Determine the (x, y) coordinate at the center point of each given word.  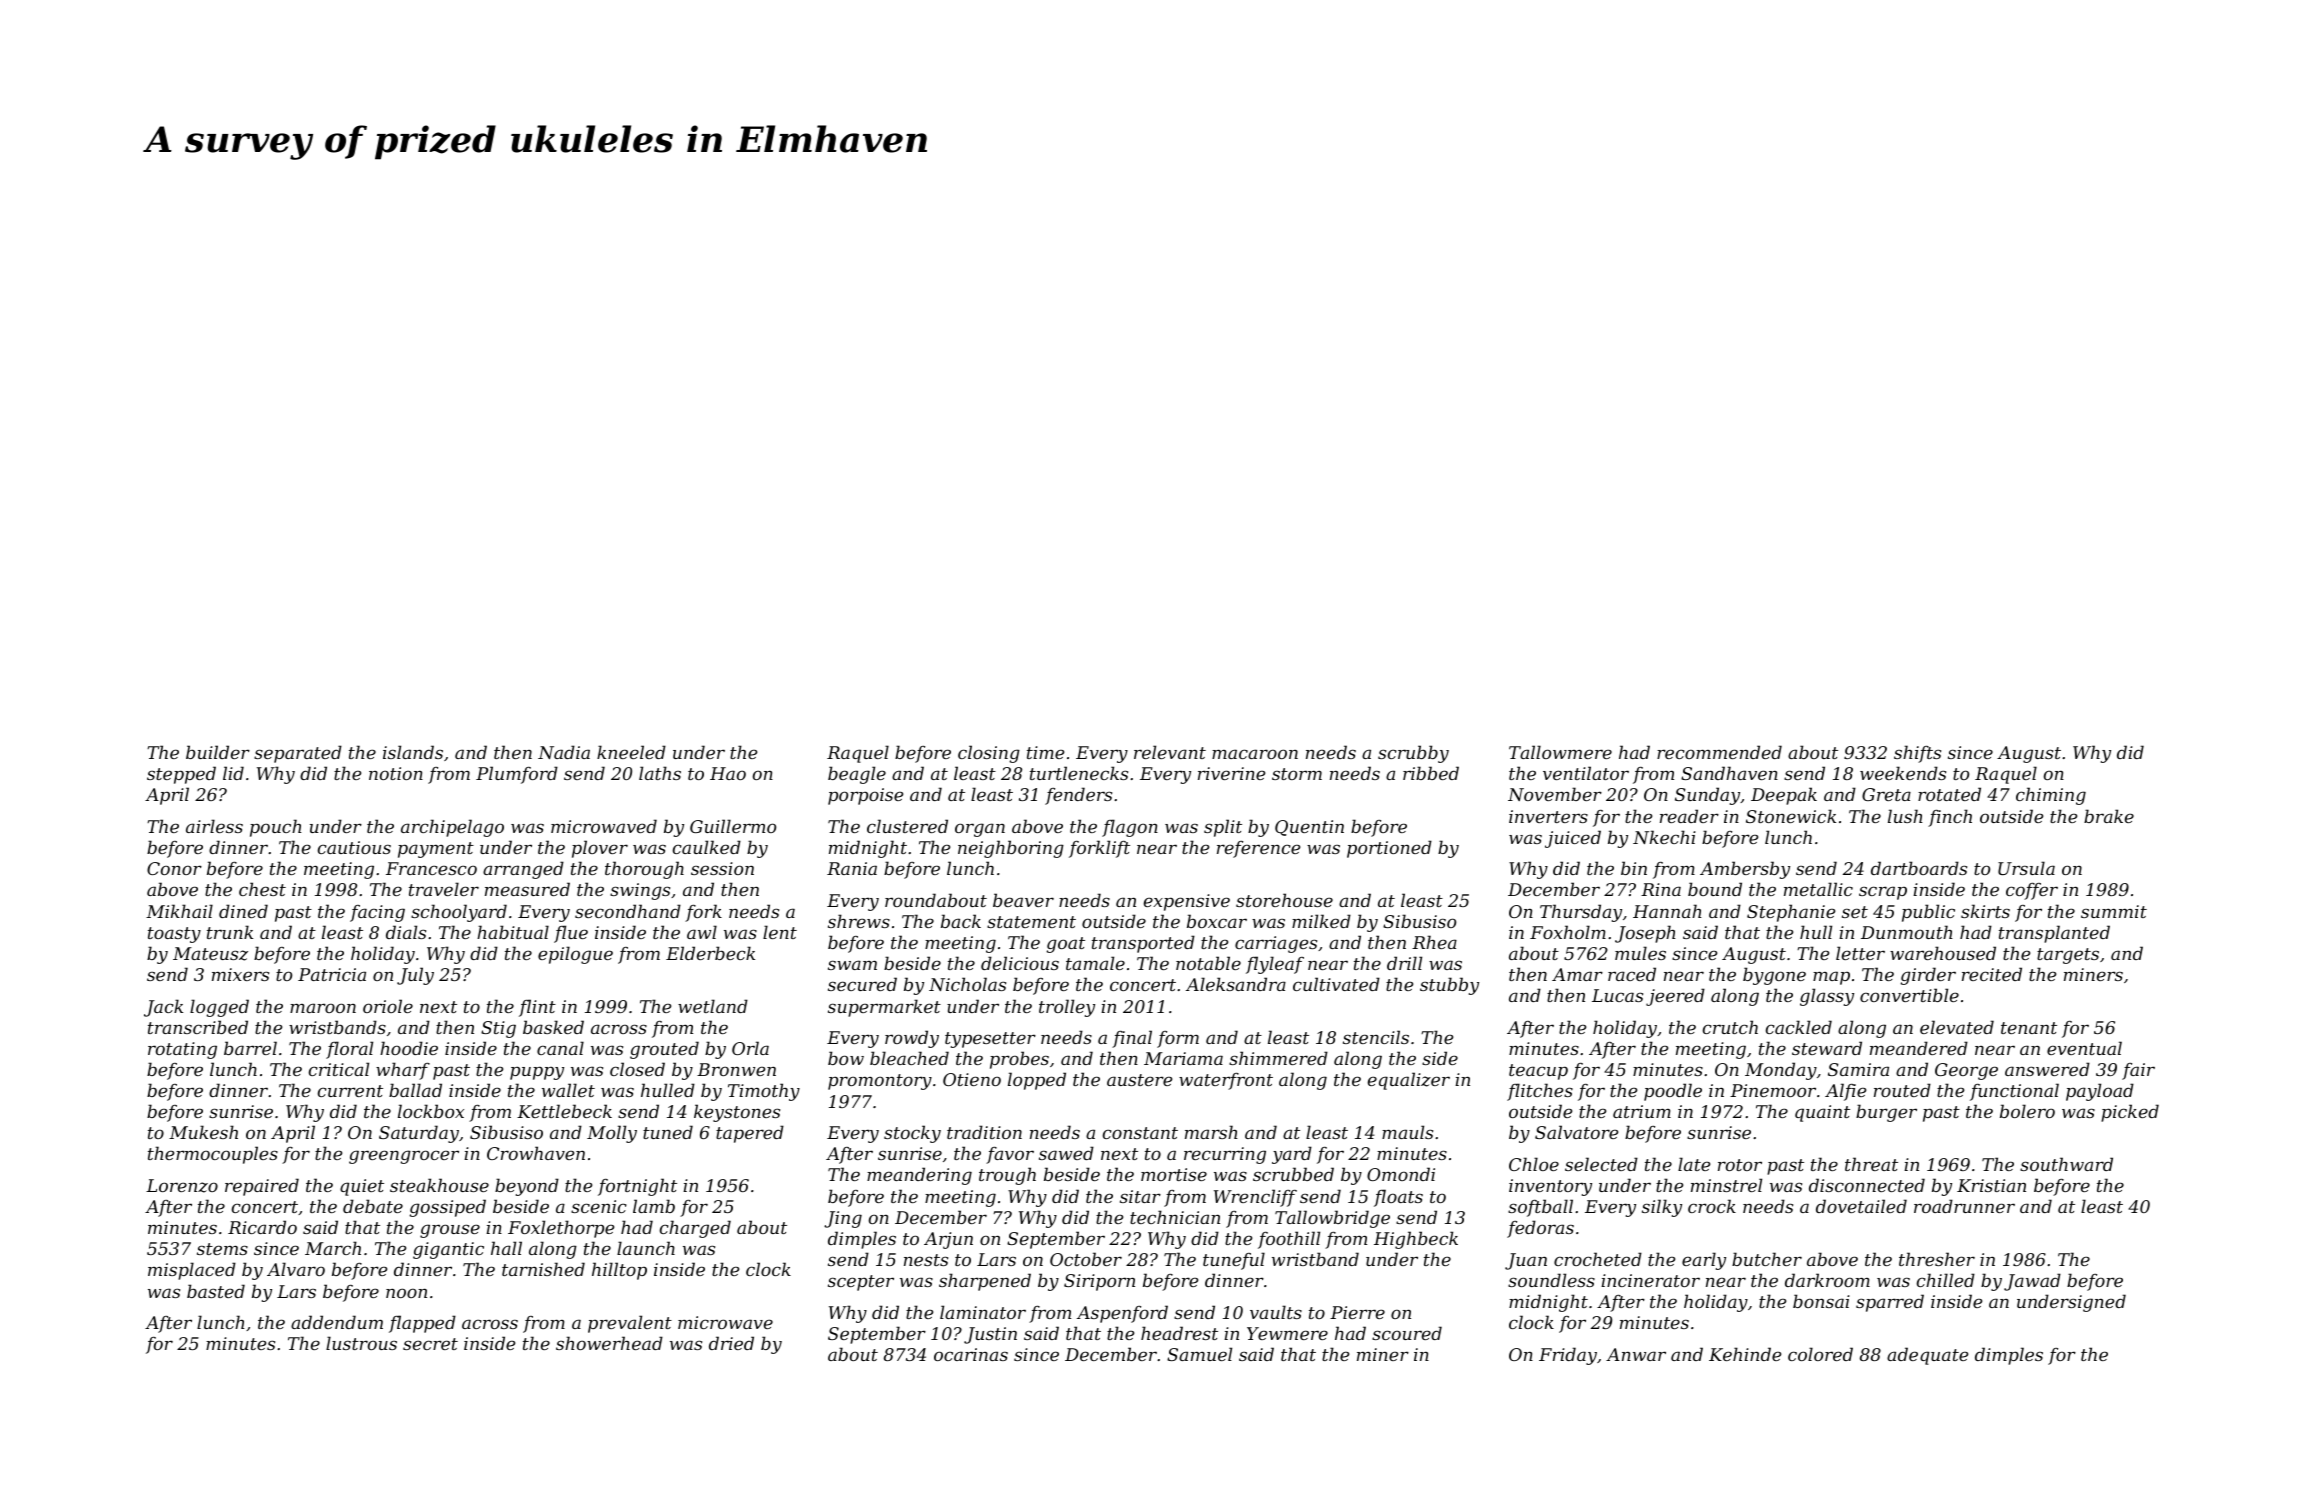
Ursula (2026, 868)
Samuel (1199, 1354)
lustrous (361, 1343)
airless (214, 826)
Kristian (1991, 1185)
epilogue (575, 955)
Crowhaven (536, 1153)
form (1178, 1039)
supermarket (884, 1008)
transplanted (2054, 934)
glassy (1827, 997)
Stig (498, 1029)
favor (1010, 1155)
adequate (1927, 1356)
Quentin (1309, 828)
